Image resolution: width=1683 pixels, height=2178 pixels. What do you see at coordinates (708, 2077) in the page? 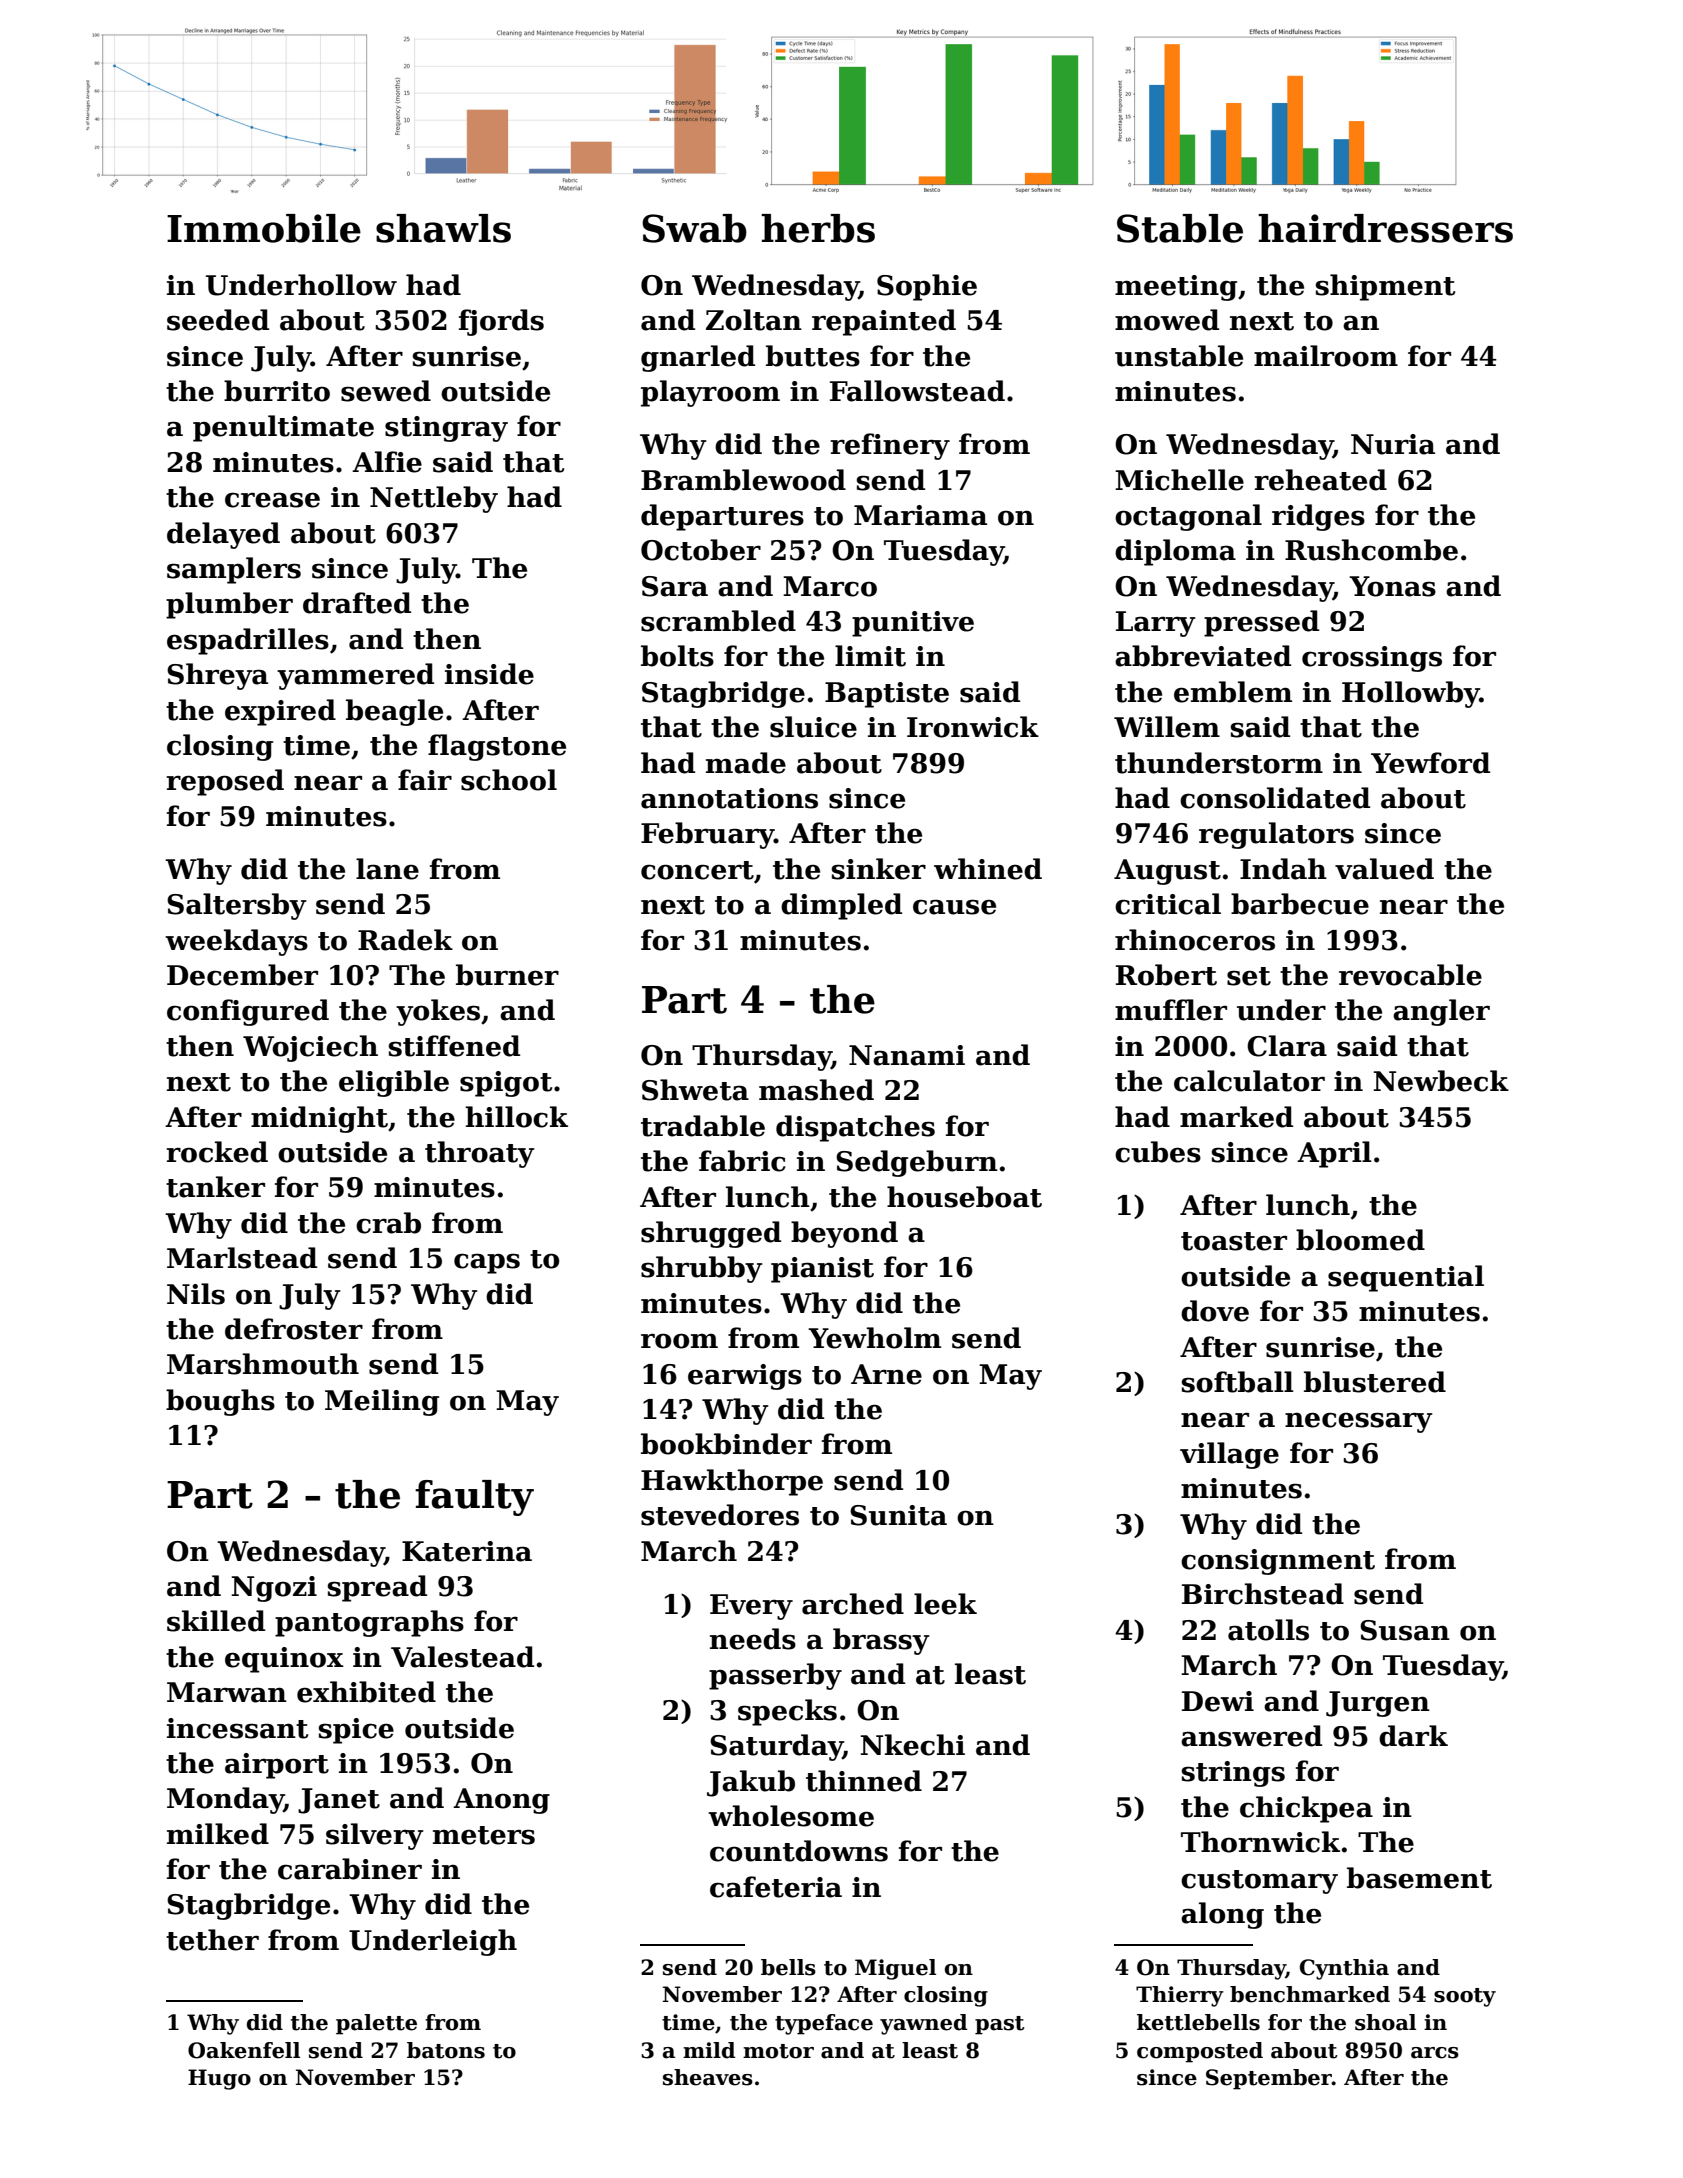
I see `sheaves` at bounding box center [708, 2077].
